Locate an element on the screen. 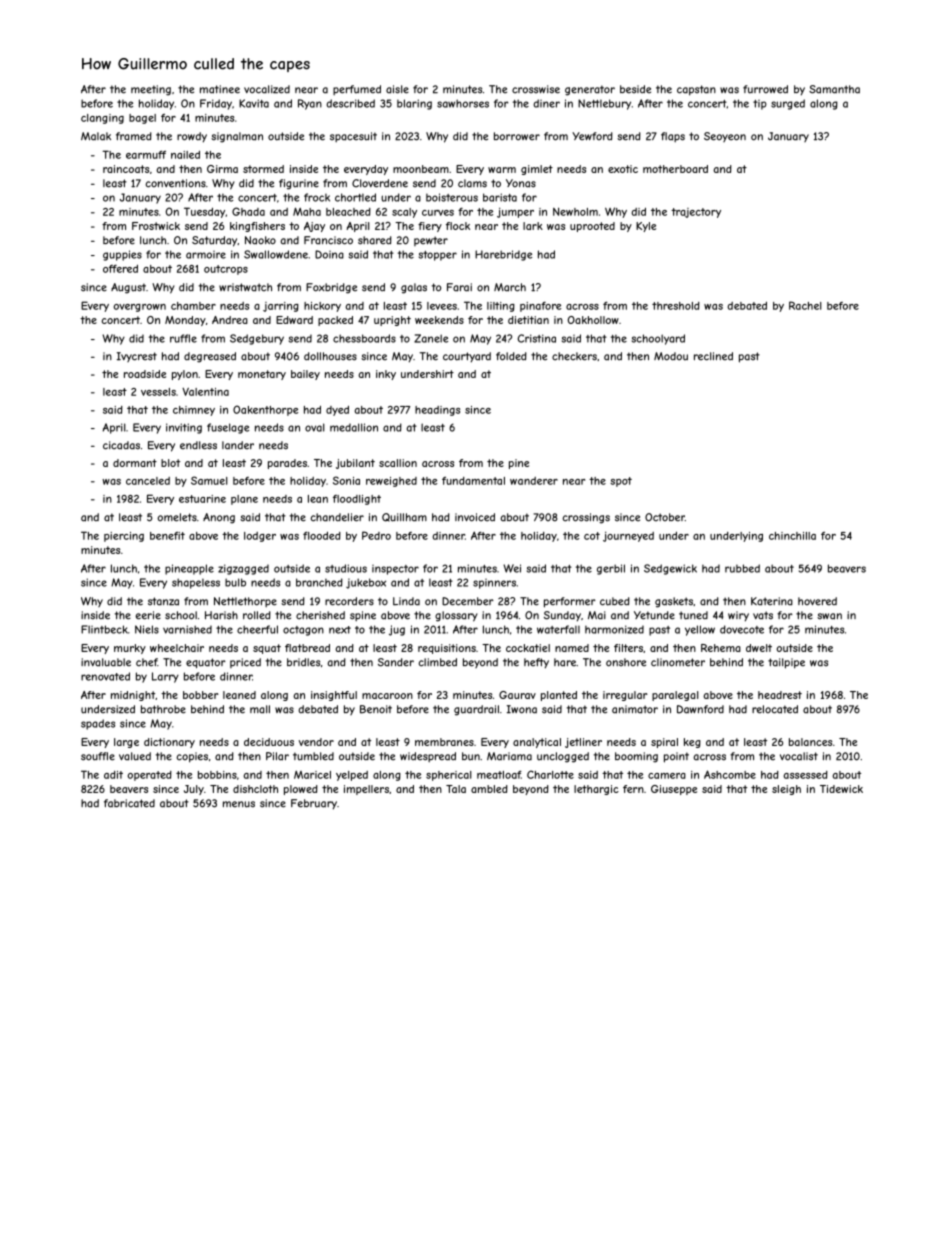 This screenshot has height=1233, width=952. August is located at coordinates (128, 288).
